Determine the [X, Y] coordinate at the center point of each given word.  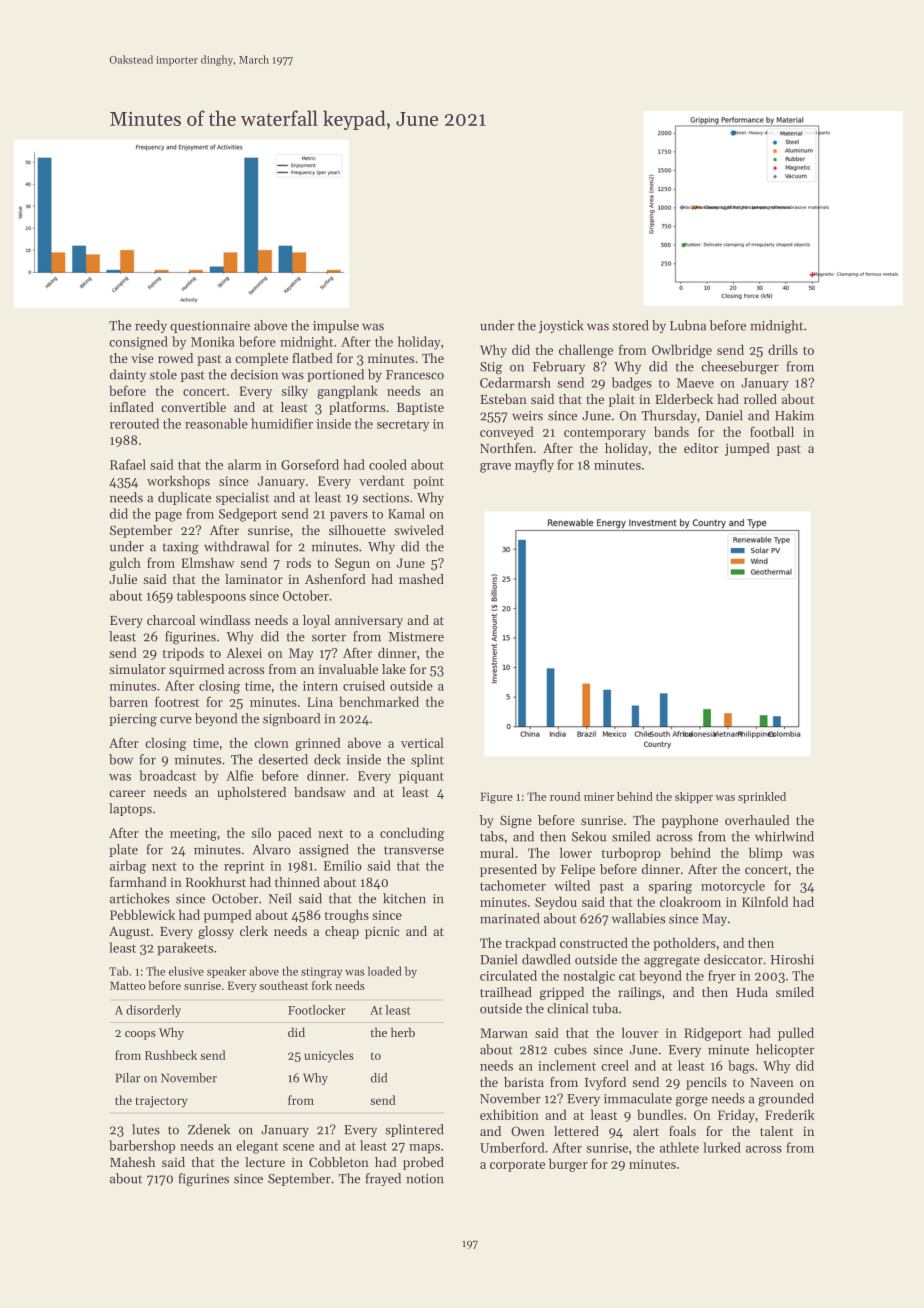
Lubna [688, 325]
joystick [561, 326]
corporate [517, 1166]
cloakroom [690, 901]
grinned [318, 744]
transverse [414, 850]
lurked [722, 1147]
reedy [151, 326]
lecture [265, 1162]
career [127, 793]
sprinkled [762, 797]
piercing [133, 720]
